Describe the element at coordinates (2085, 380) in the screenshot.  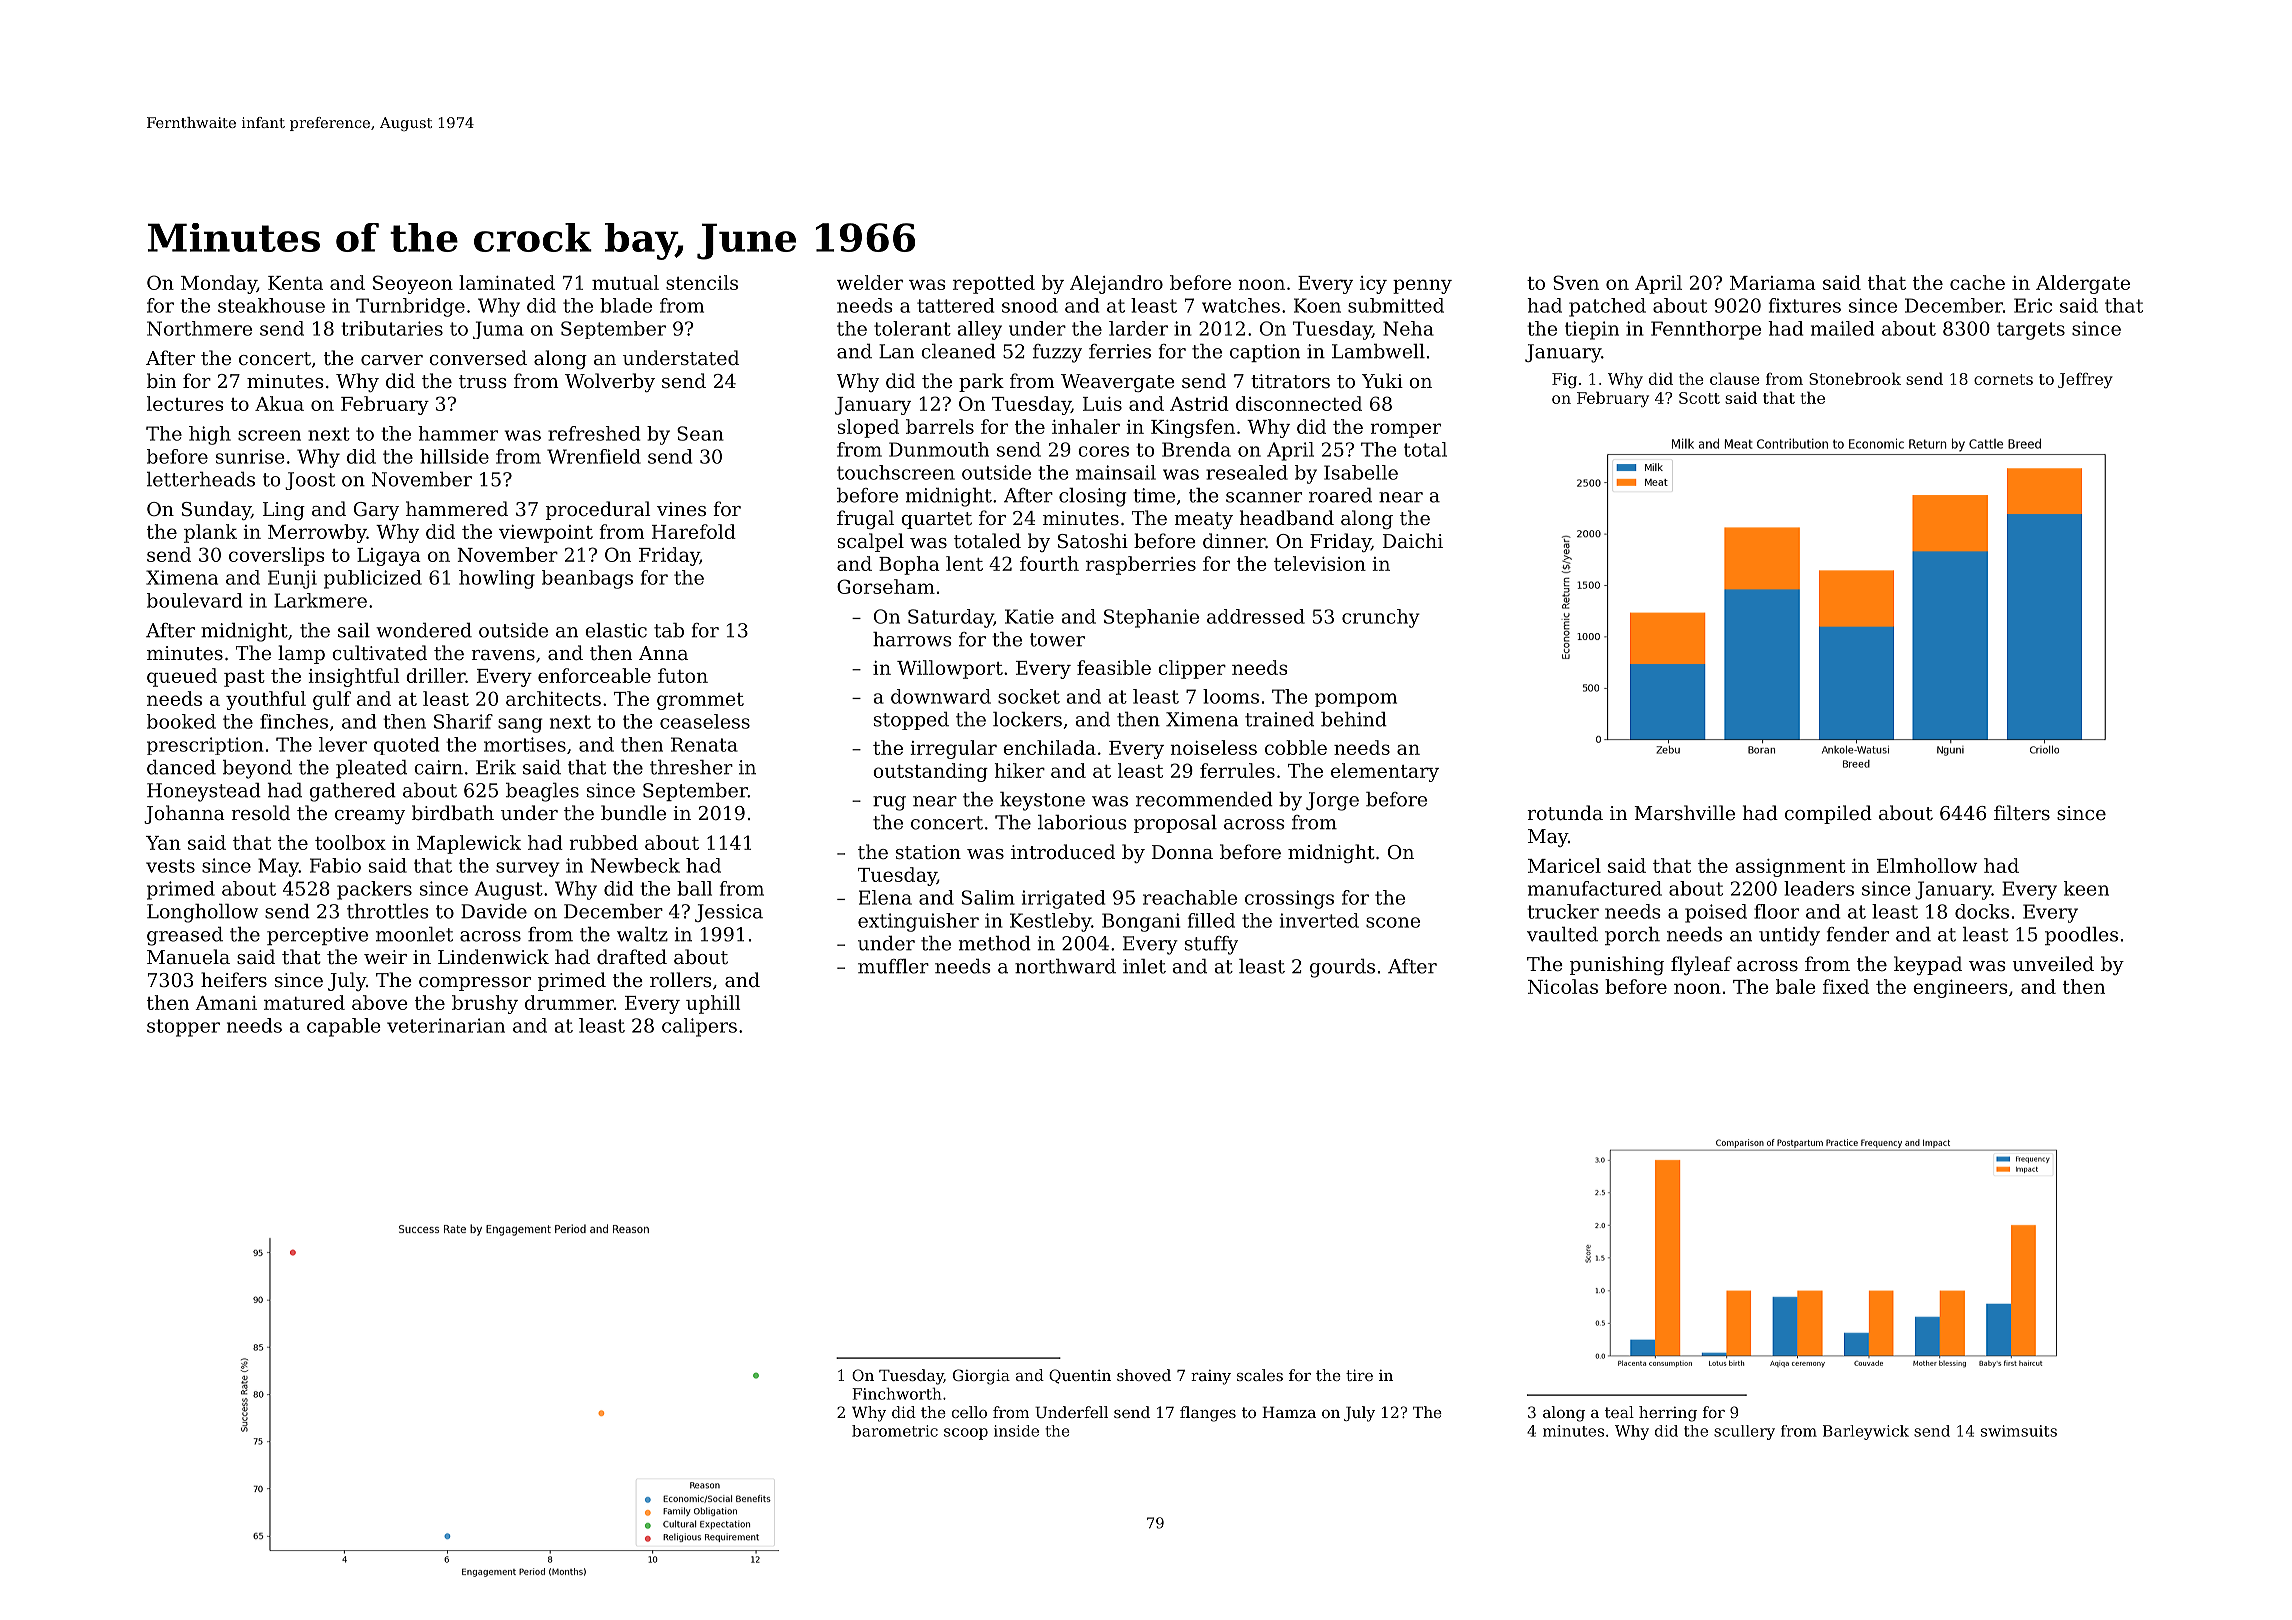
I see `Jeffrey` at that location.
